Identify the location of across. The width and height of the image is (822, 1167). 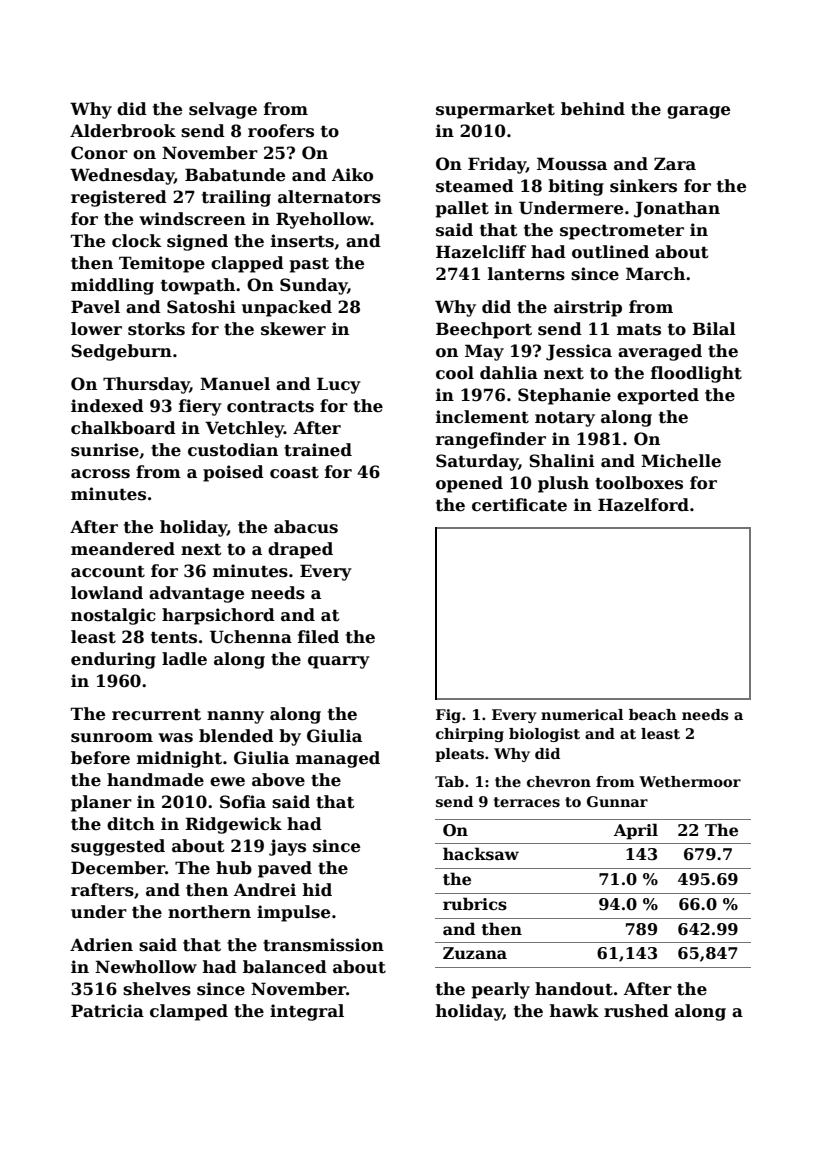
(100, 474).
